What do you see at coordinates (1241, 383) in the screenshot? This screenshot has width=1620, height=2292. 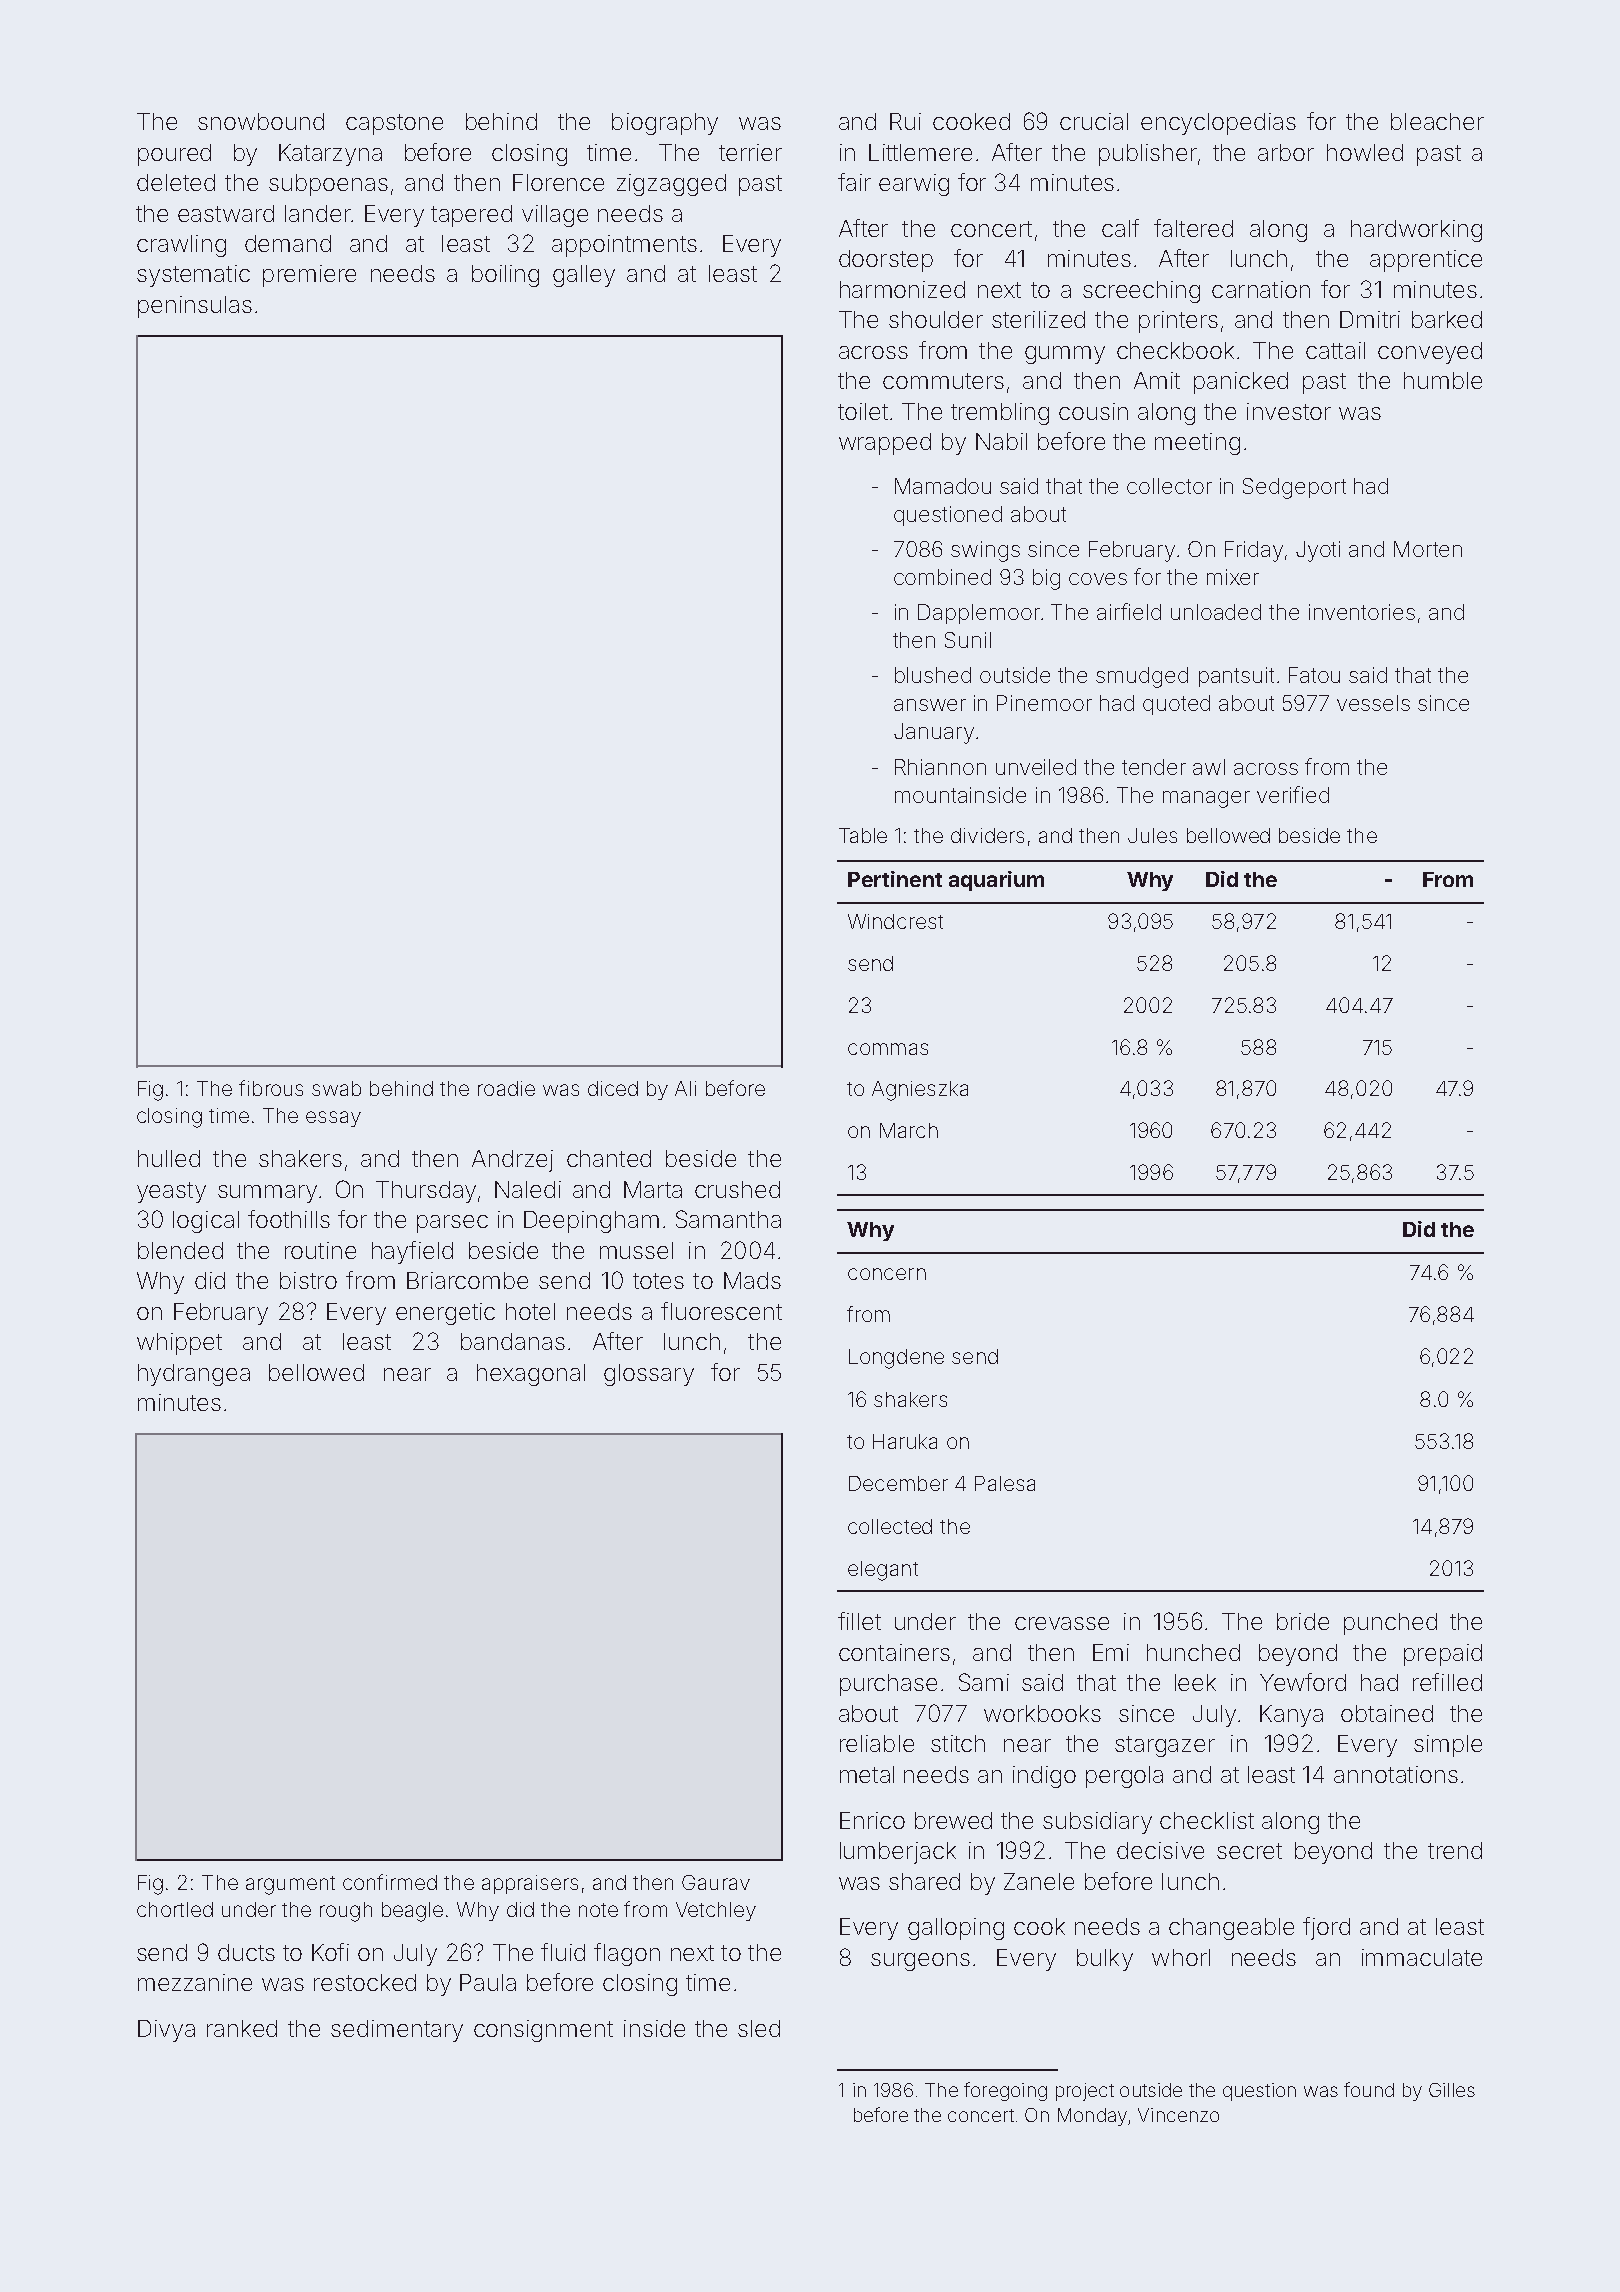 I see `panicked` at bounding box center [1241, 383].
